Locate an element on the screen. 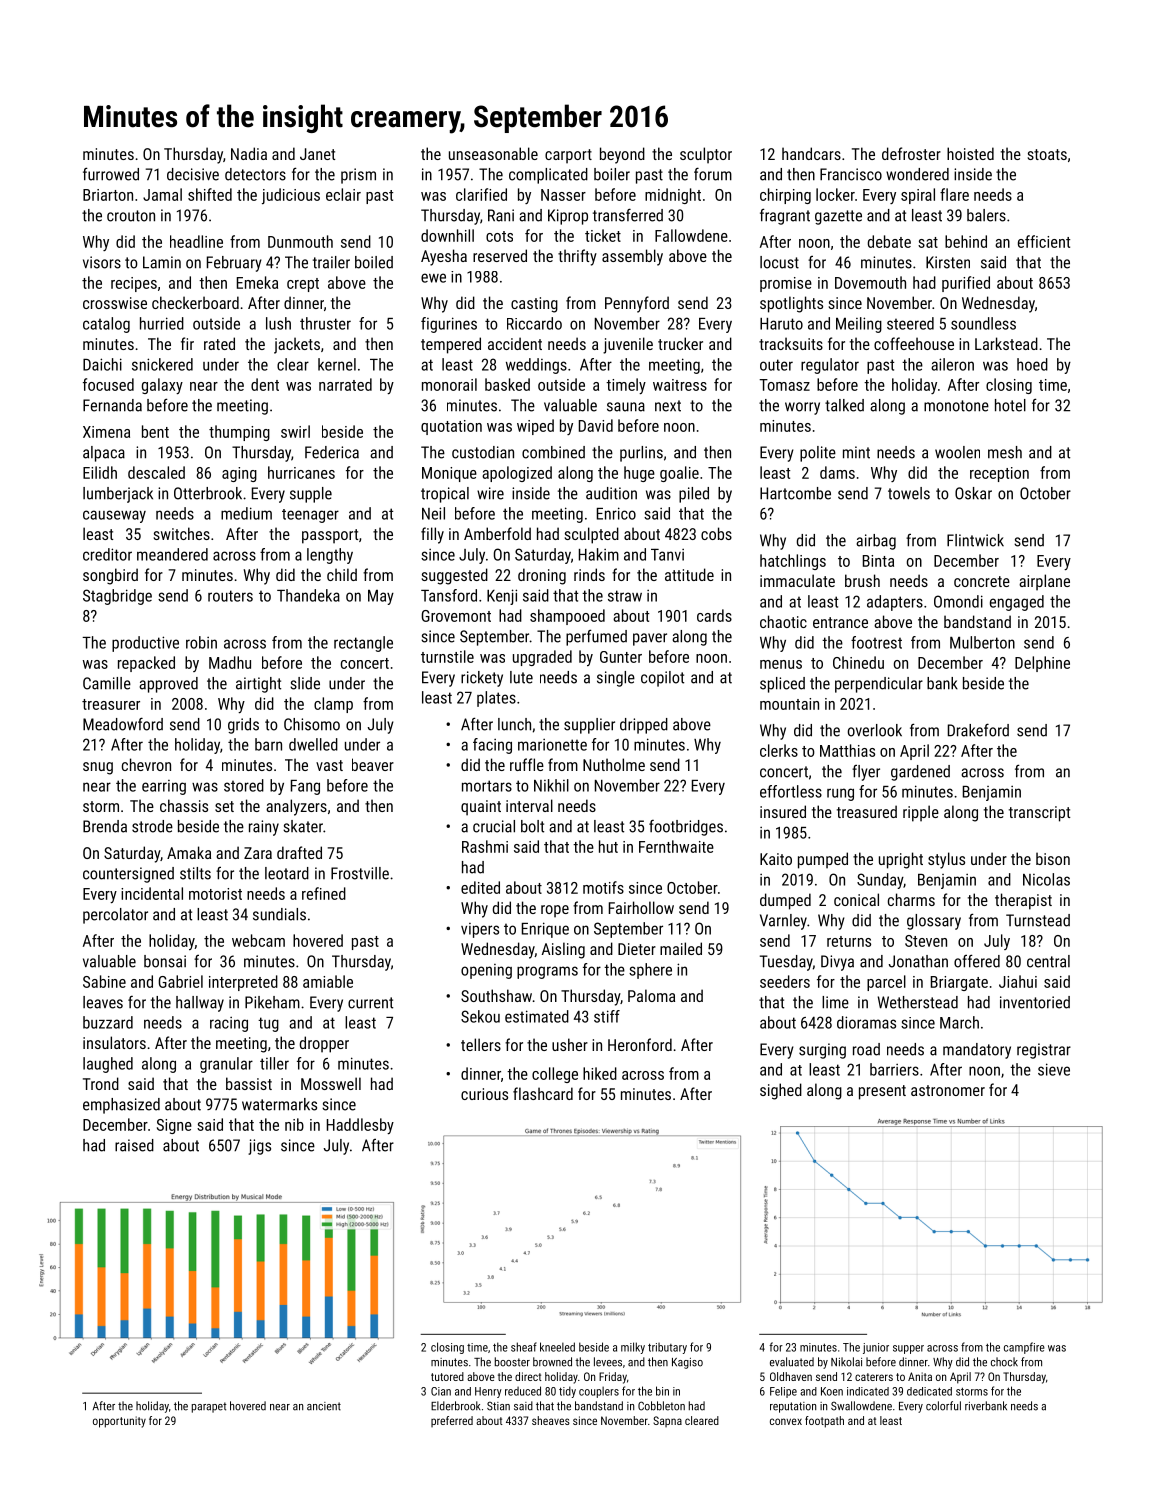 The height and width of the screenshot is (1492, 1153). juvenile is located at coordinates (628, 345).
